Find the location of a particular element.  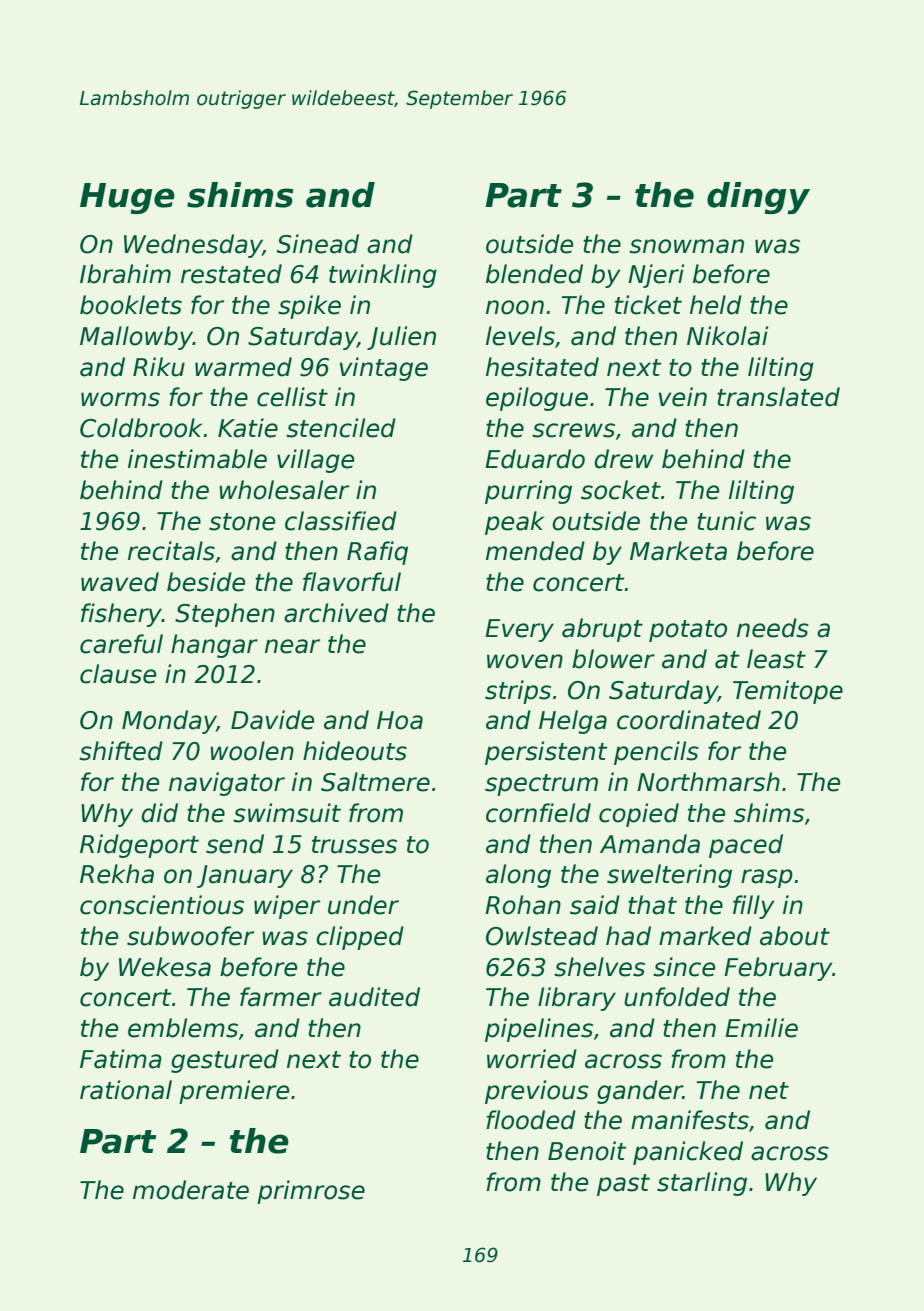

under is located at coordinates (363, 905).
